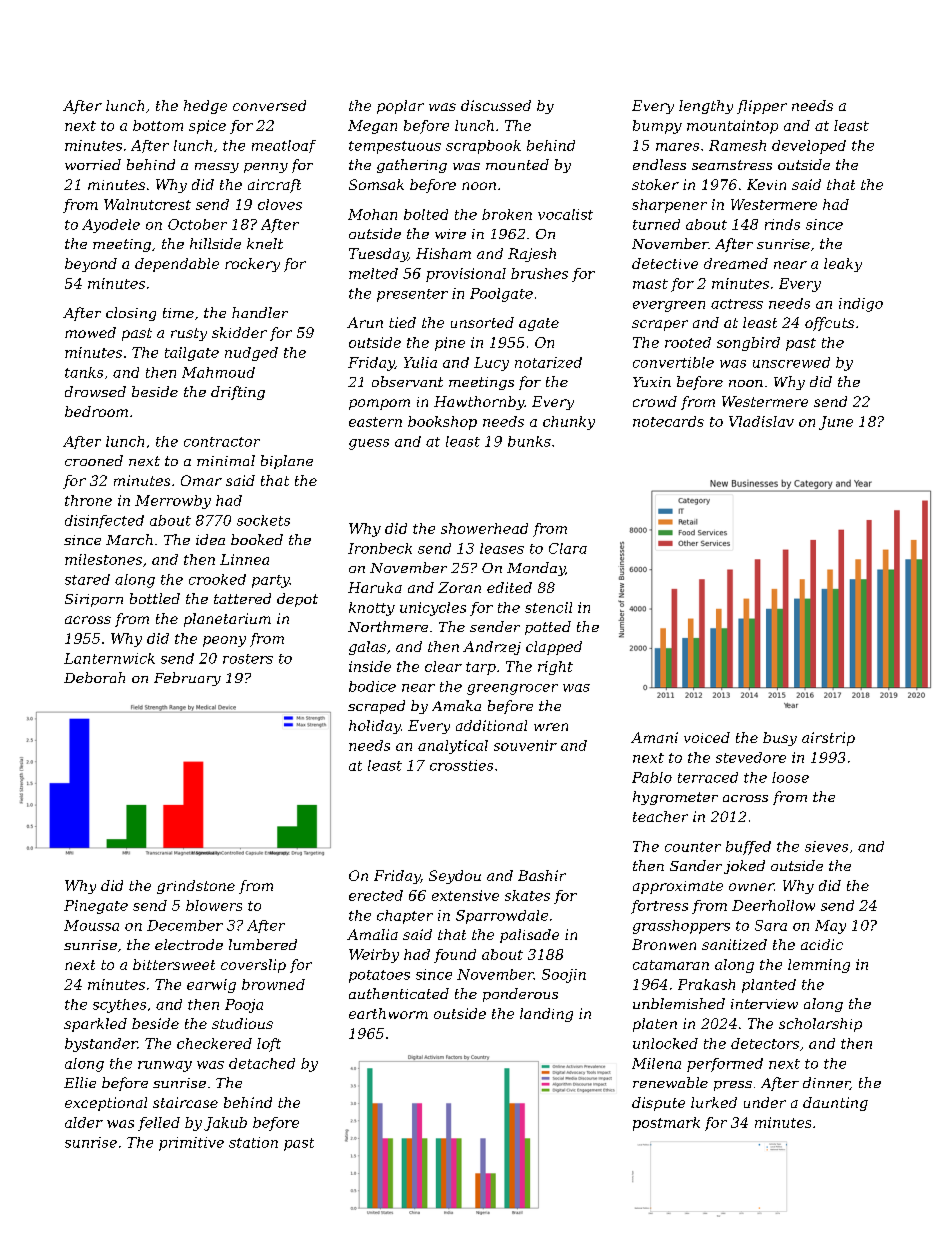 The height and width of the page is (1233, 952). What do you see at coordinates (529, 441) in the page?
I see `bunks` at bounding box center [529, 441].
